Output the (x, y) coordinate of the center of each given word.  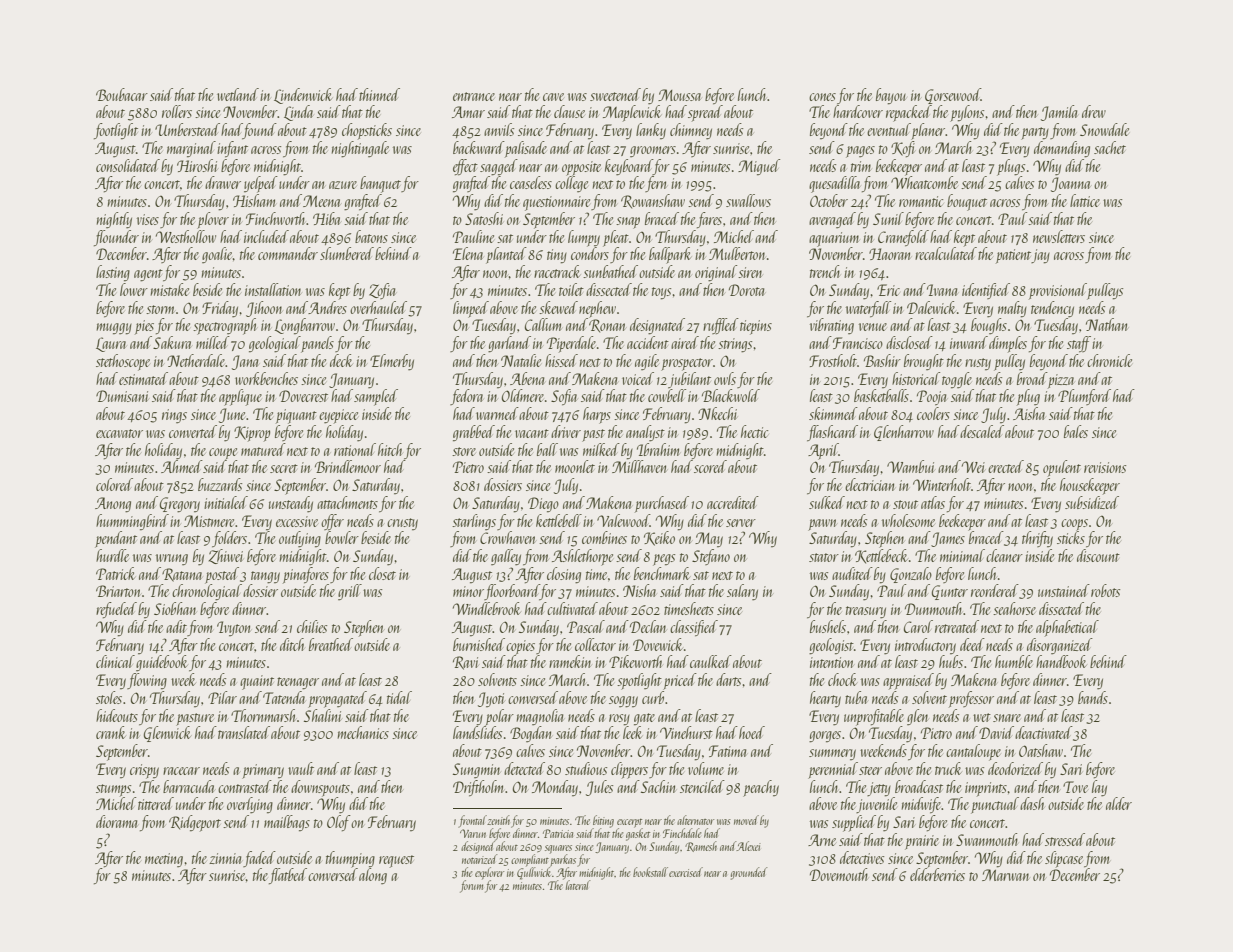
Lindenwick (303, 96)
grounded (749, 873)
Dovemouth (839, 874)
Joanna (1071, 184)
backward (478, 147)
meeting (164, 860)
